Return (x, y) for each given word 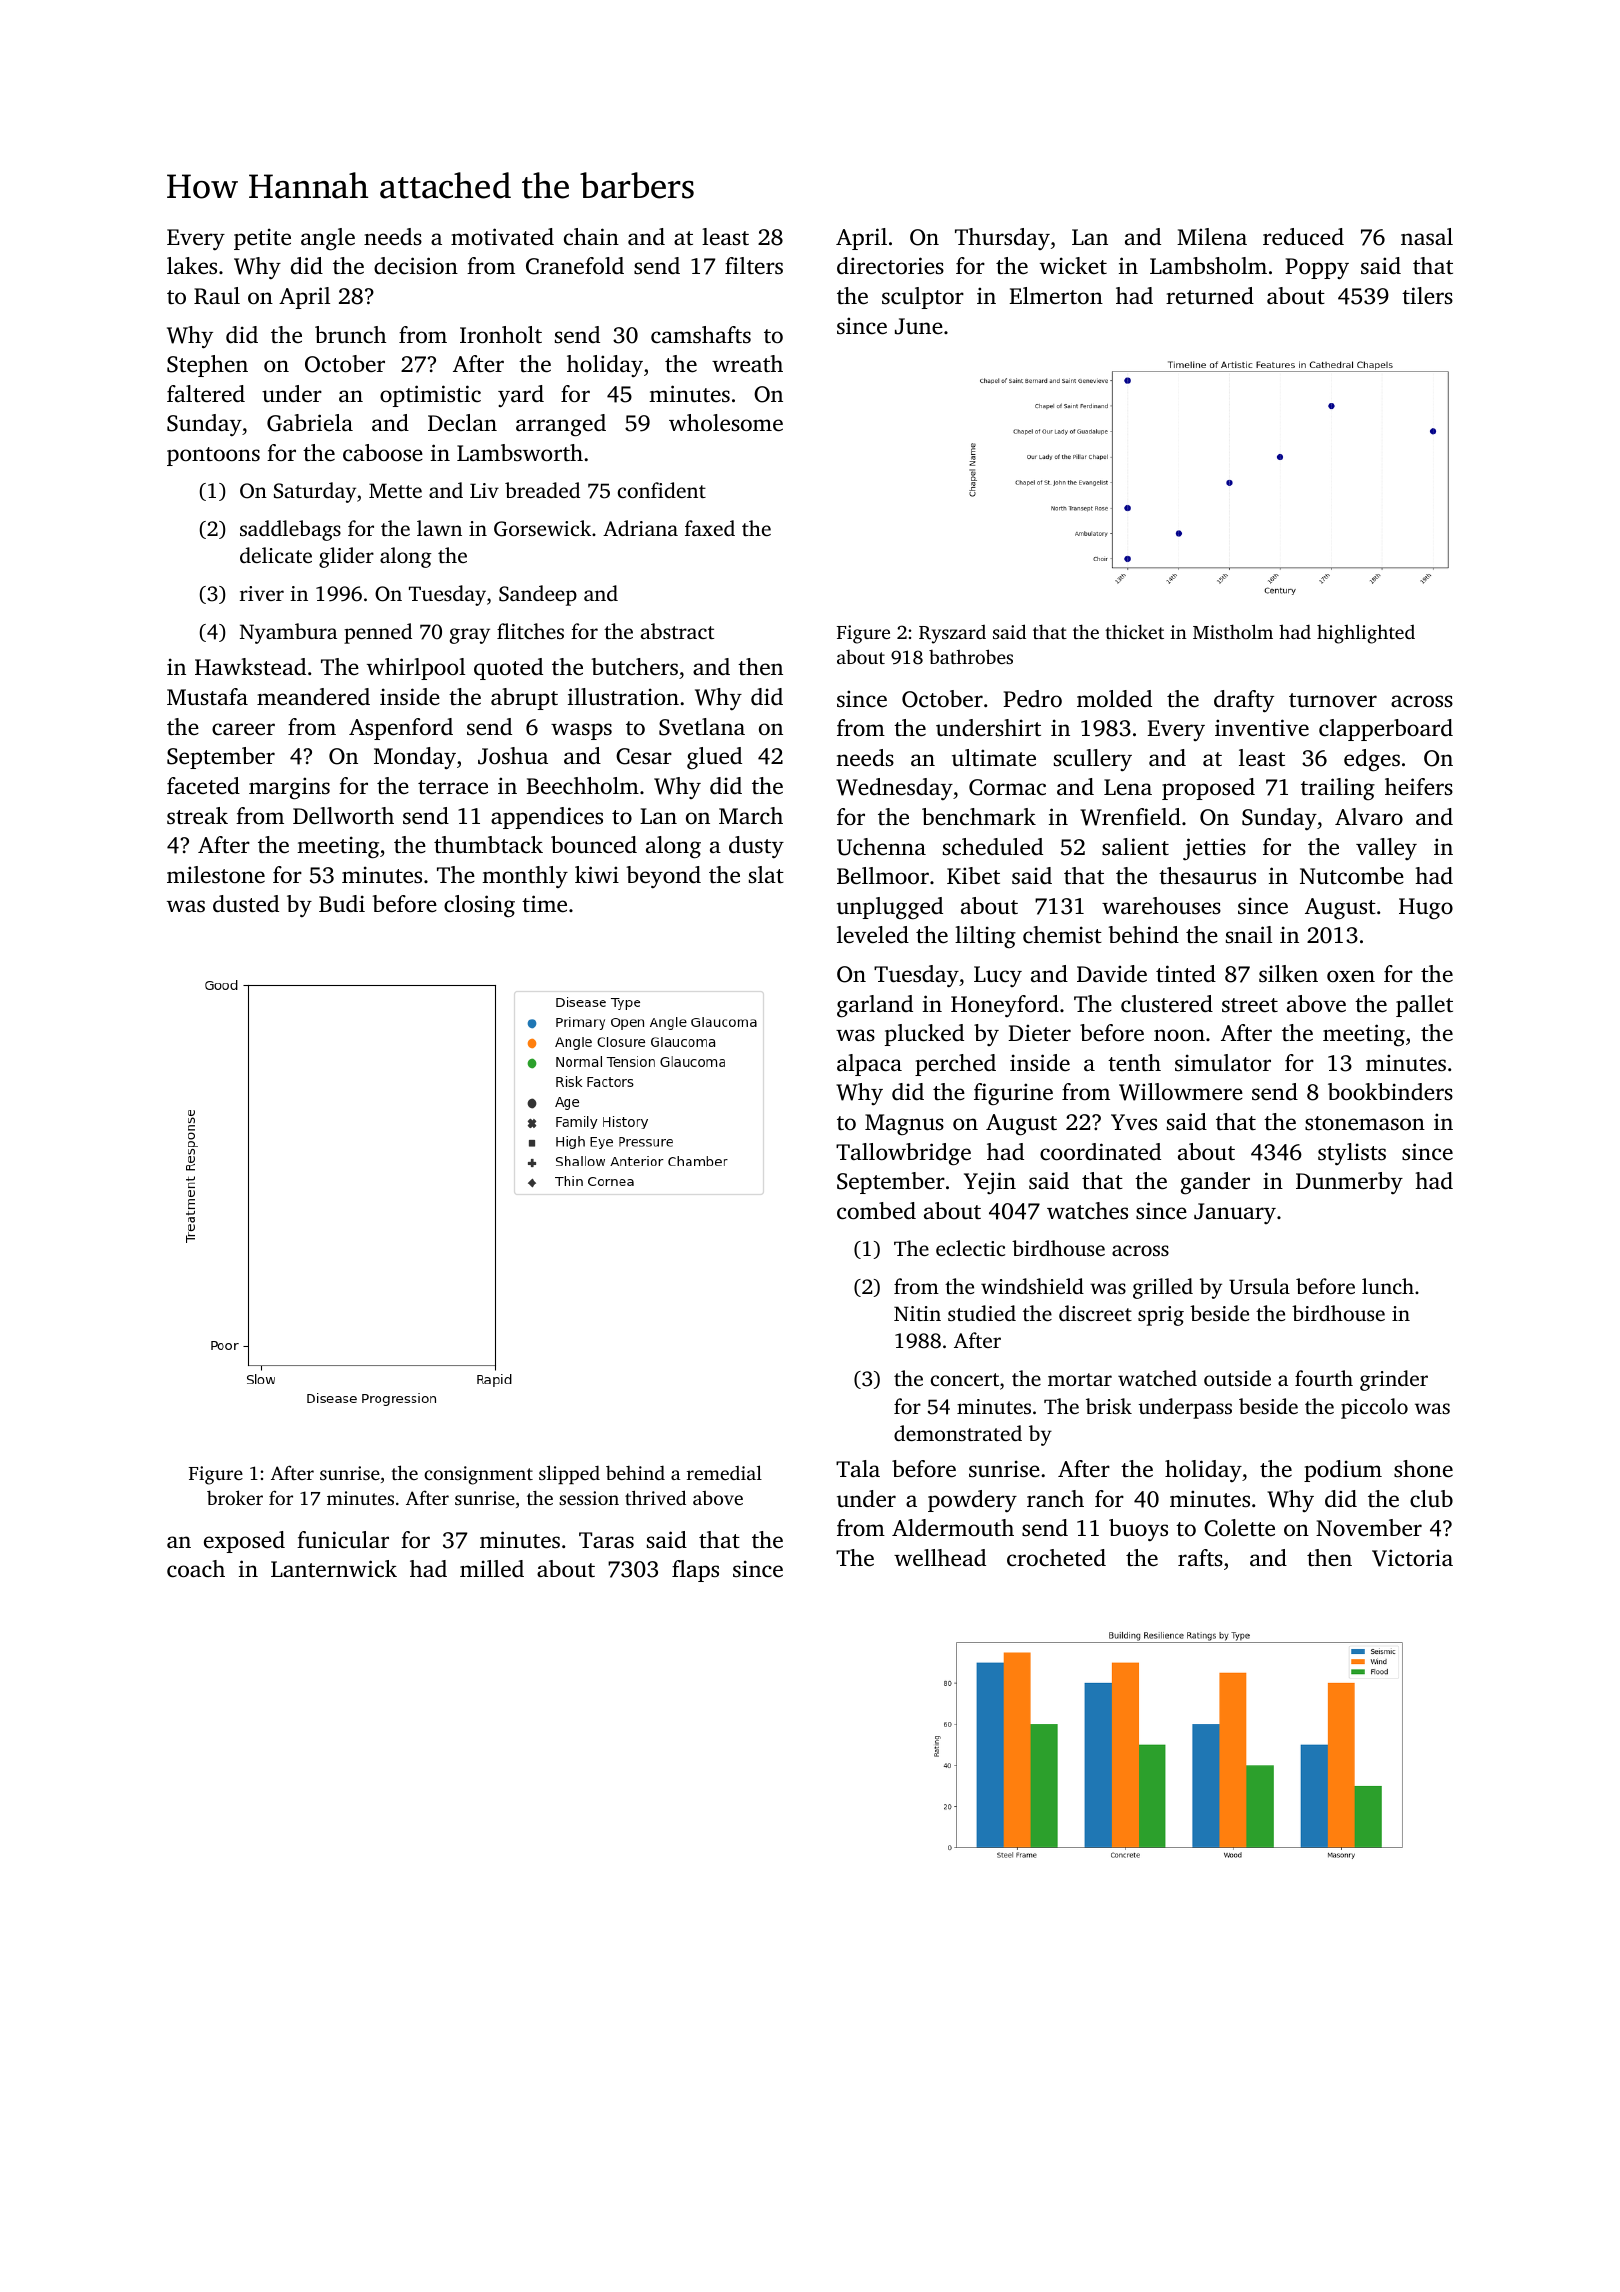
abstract (677, 631)
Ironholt (501, 334)
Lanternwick (334, 1569)
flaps (695, 1571)
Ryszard (952, 634)
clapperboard (1386, 730)
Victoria (1412, 1558)
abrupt (524, 699)
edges (1372, 760)
